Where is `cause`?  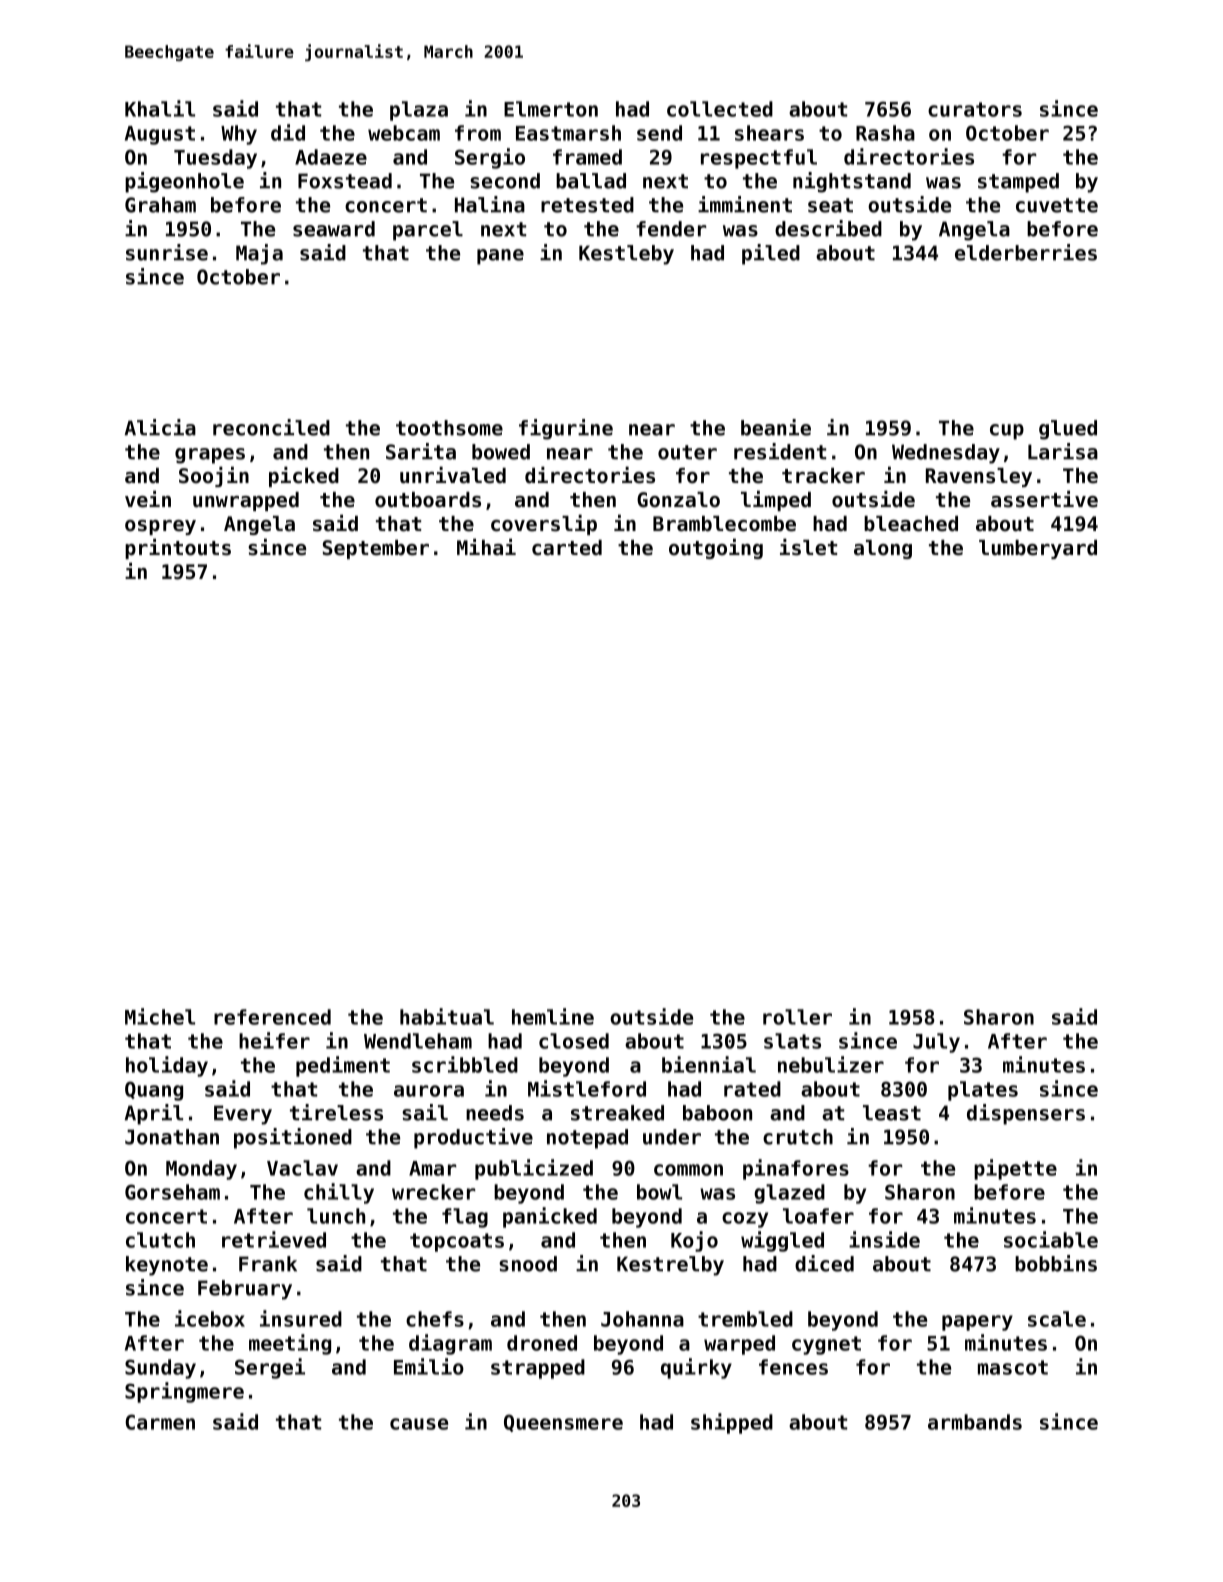 cause is located at coordinates (419, 1424).
